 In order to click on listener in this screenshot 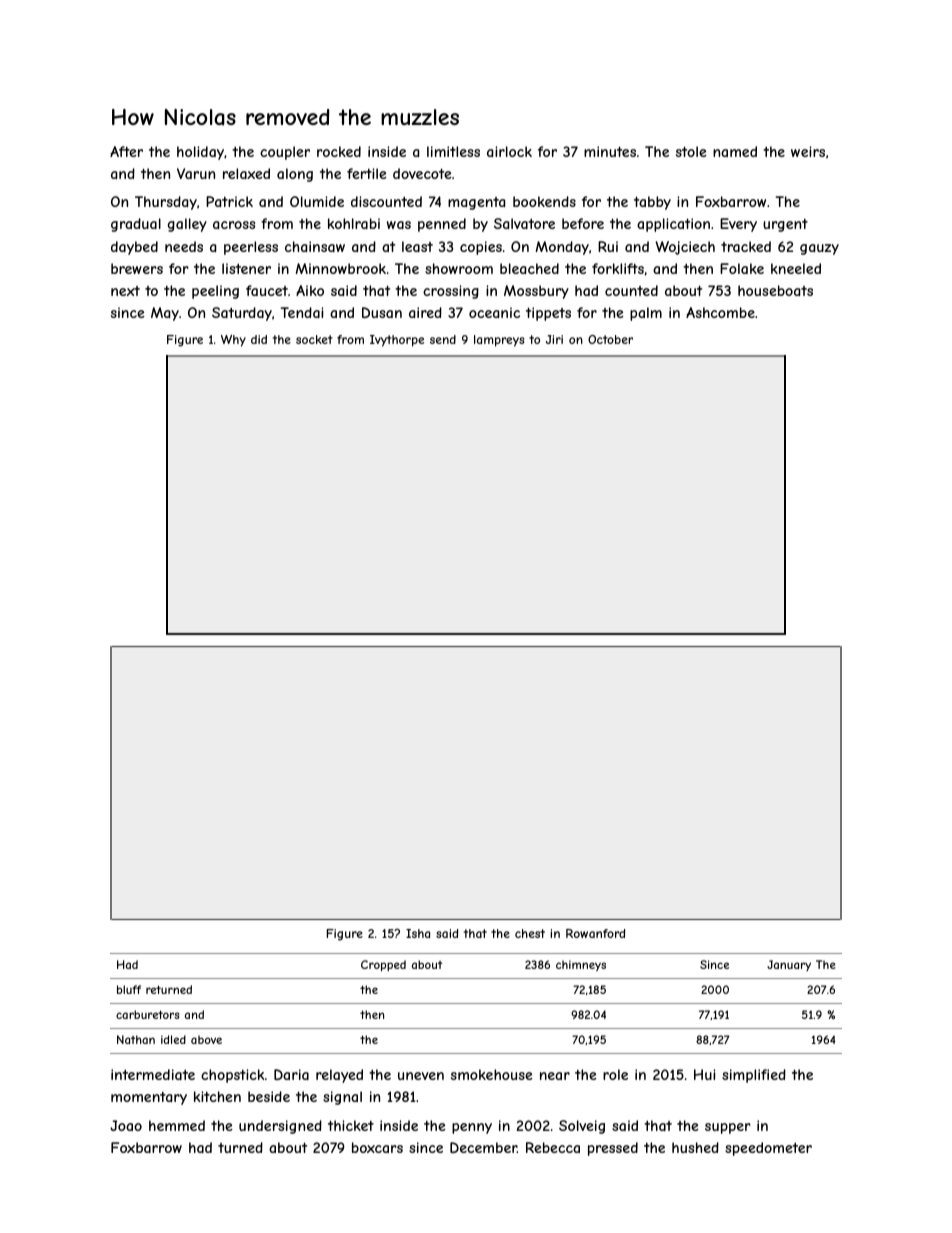, I will do `click(246, 268)`.
